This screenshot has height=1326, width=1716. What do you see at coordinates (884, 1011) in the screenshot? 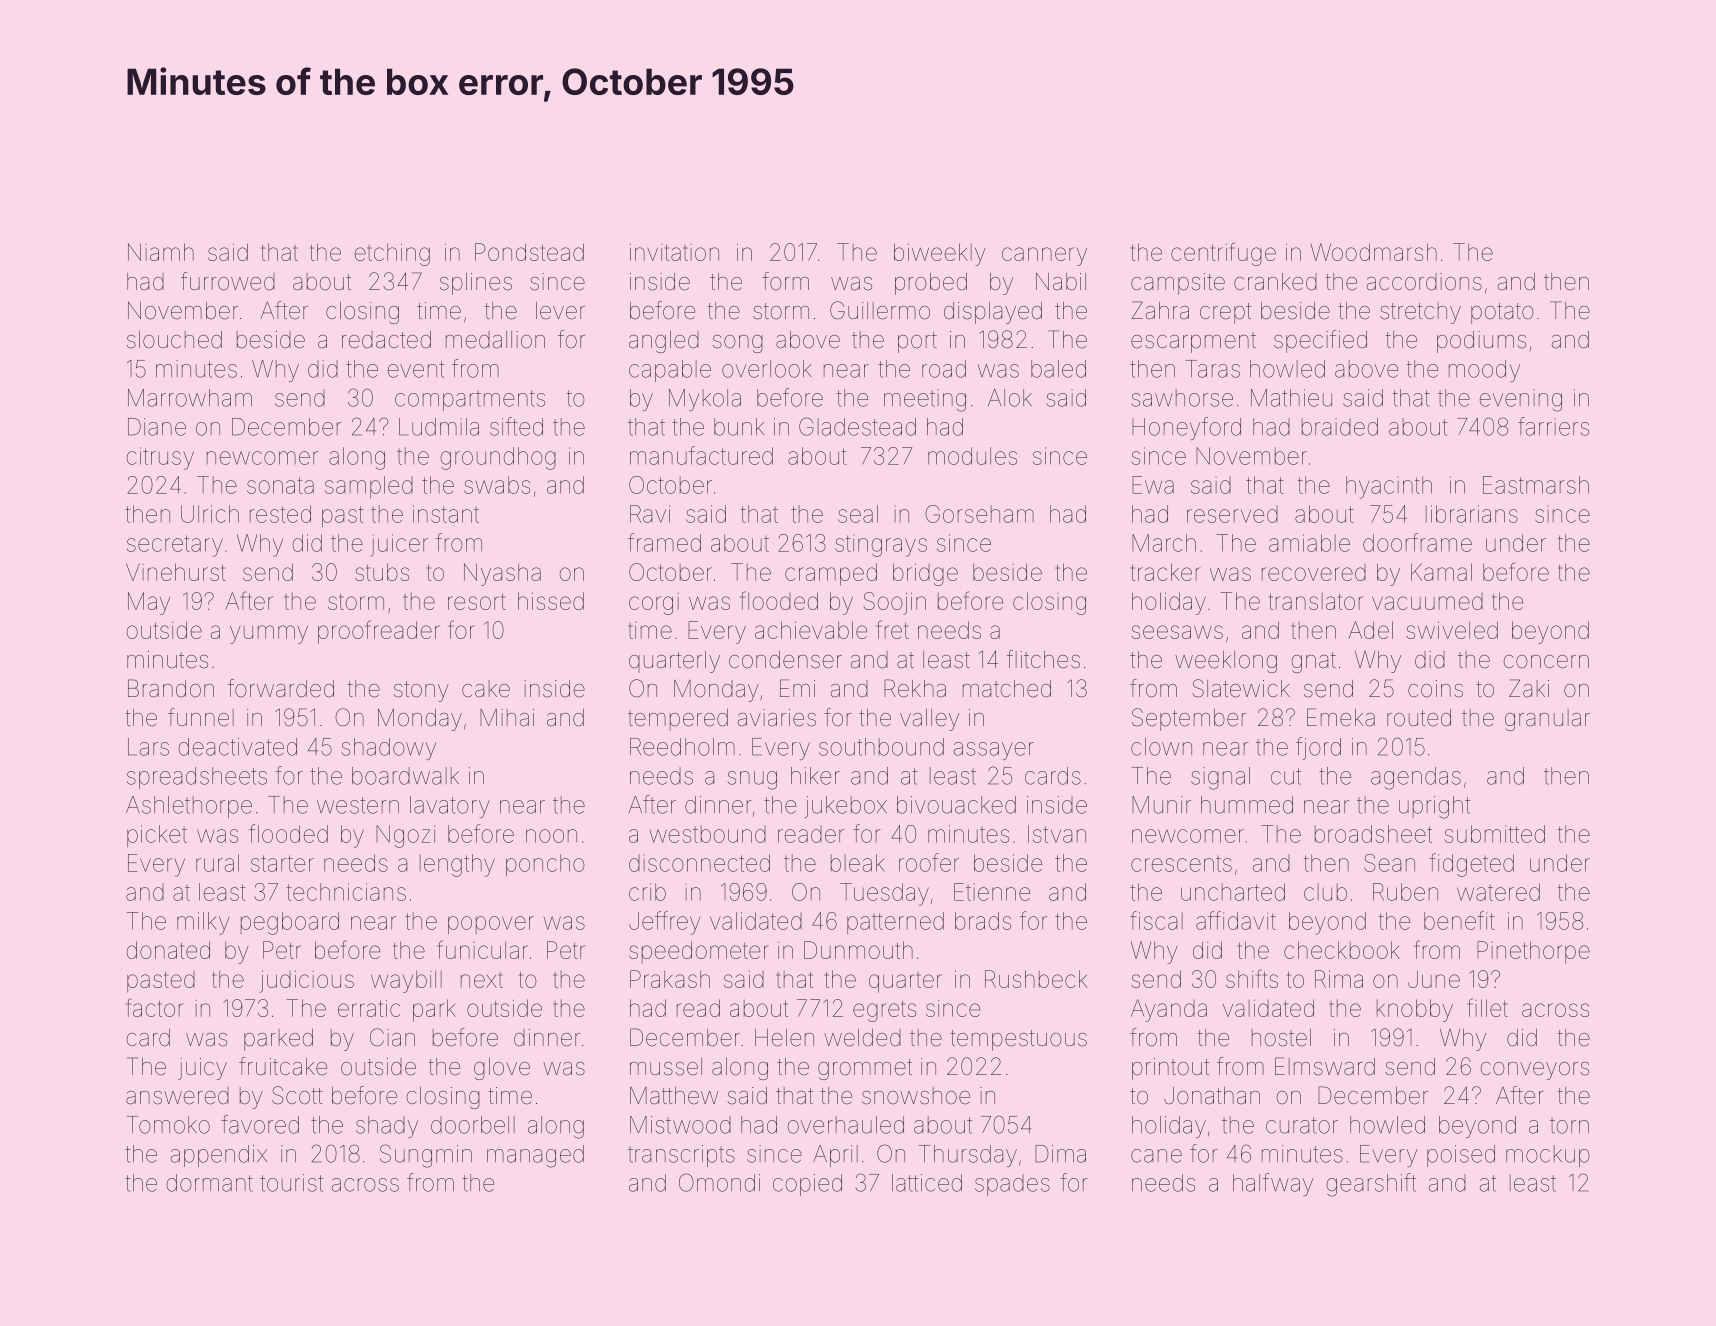
I see `egrets` at bounding box center [884, 1011].
